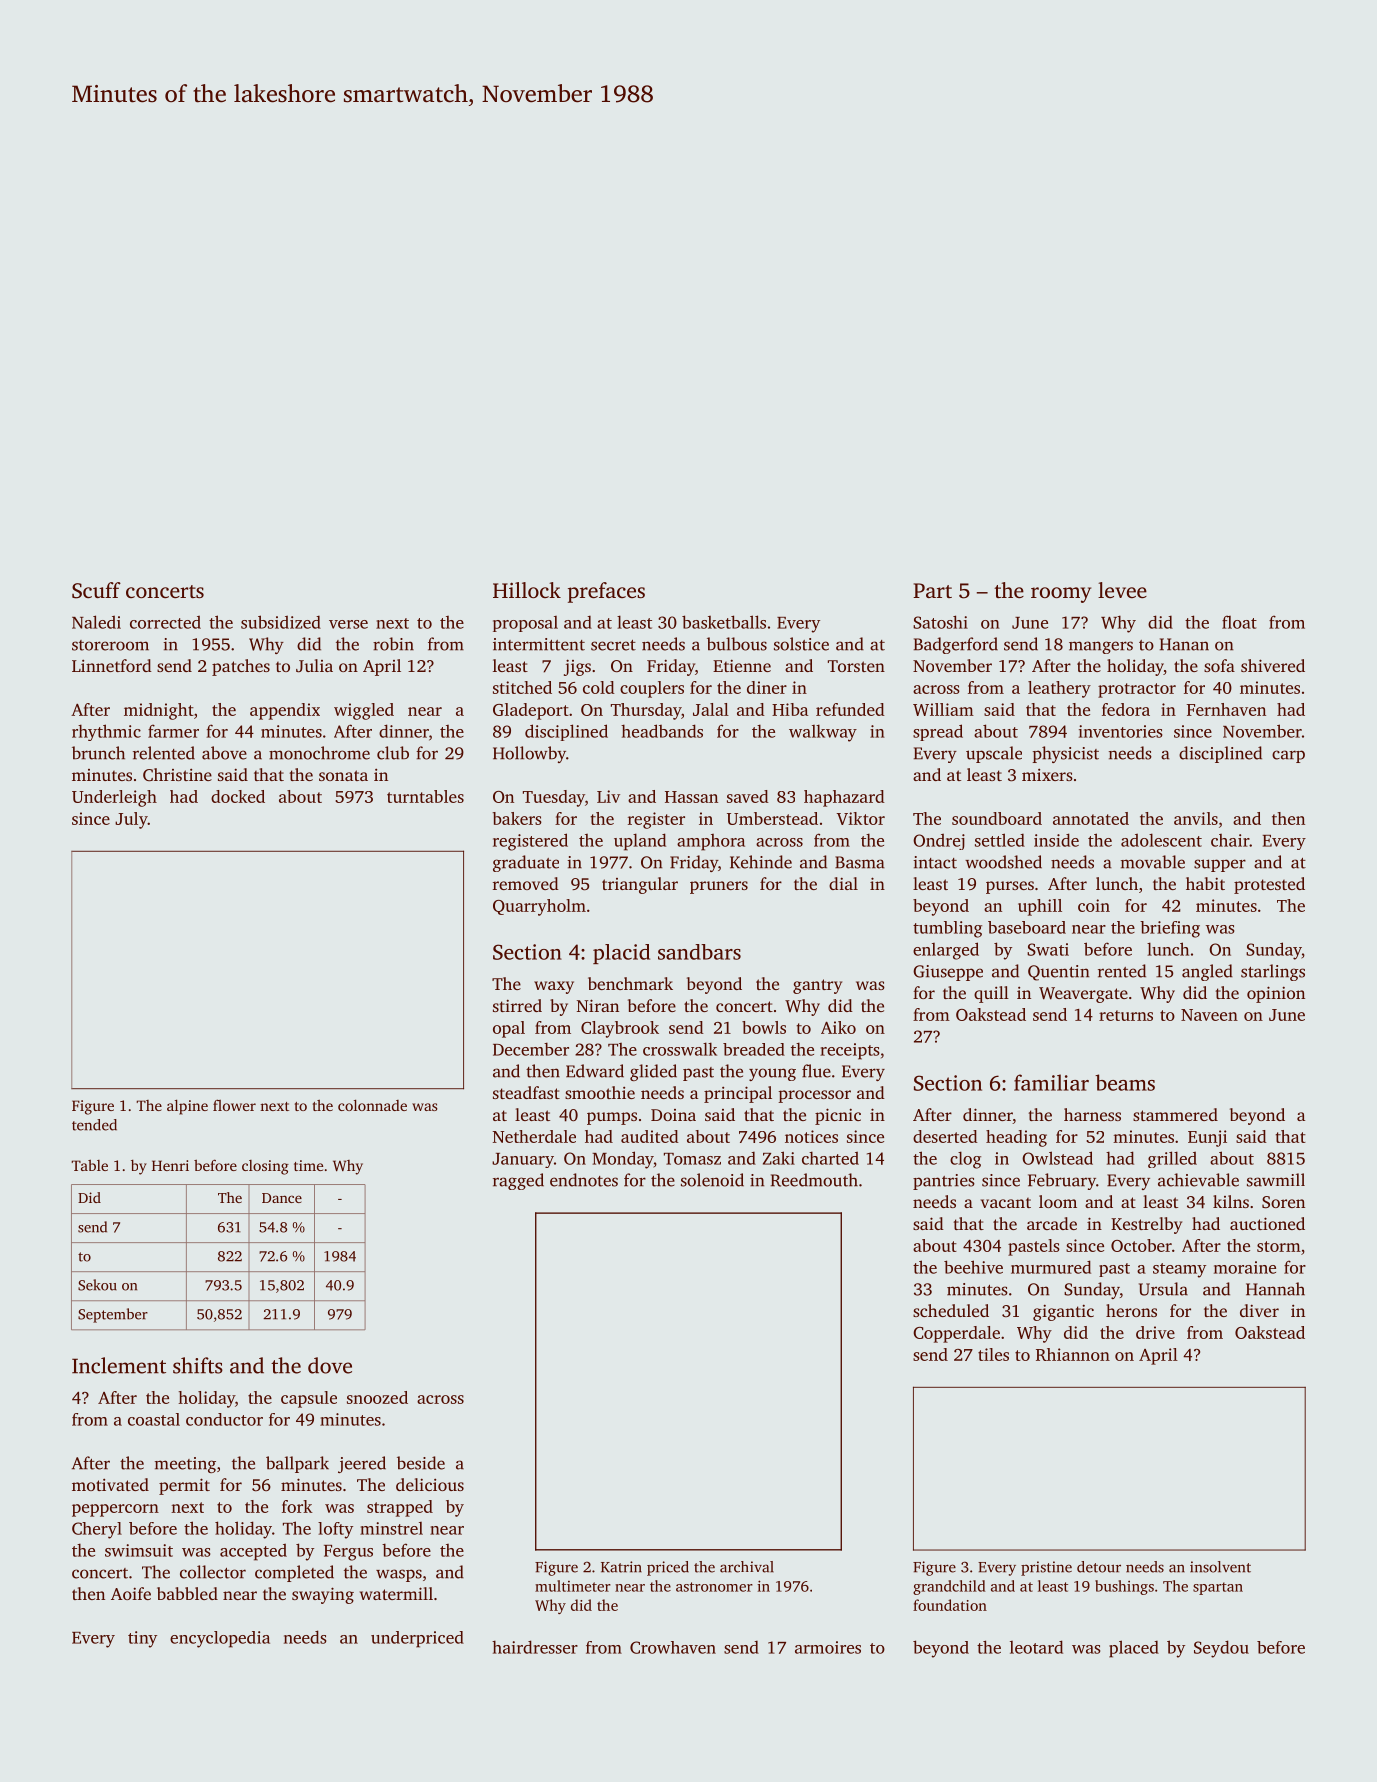 This screenshot has height=1782, width=1377. Describe the element at coordinates (711, 709) in the screenshot. I see `Jalal` at that location.
